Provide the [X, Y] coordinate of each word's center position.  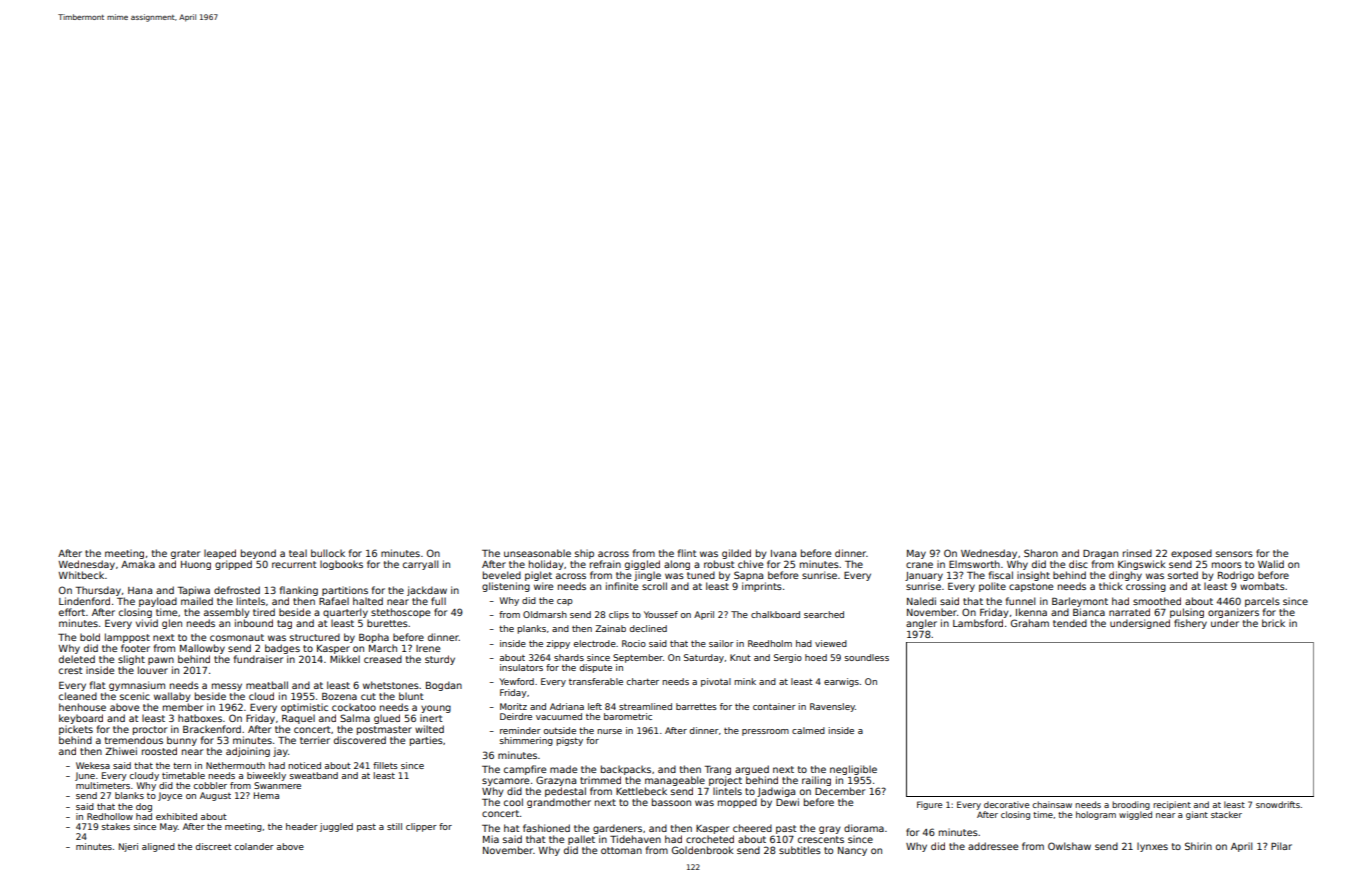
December [840, 791]
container [774, 706]
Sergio [788, 658]
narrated [1129, 612]
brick [1273, 623]
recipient [1172, 805]
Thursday [98, 591]
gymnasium [137, 686]
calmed [808, 730]
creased [383, 659]
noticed [304, 765]
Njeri [128, 847]
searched [824, 614]
